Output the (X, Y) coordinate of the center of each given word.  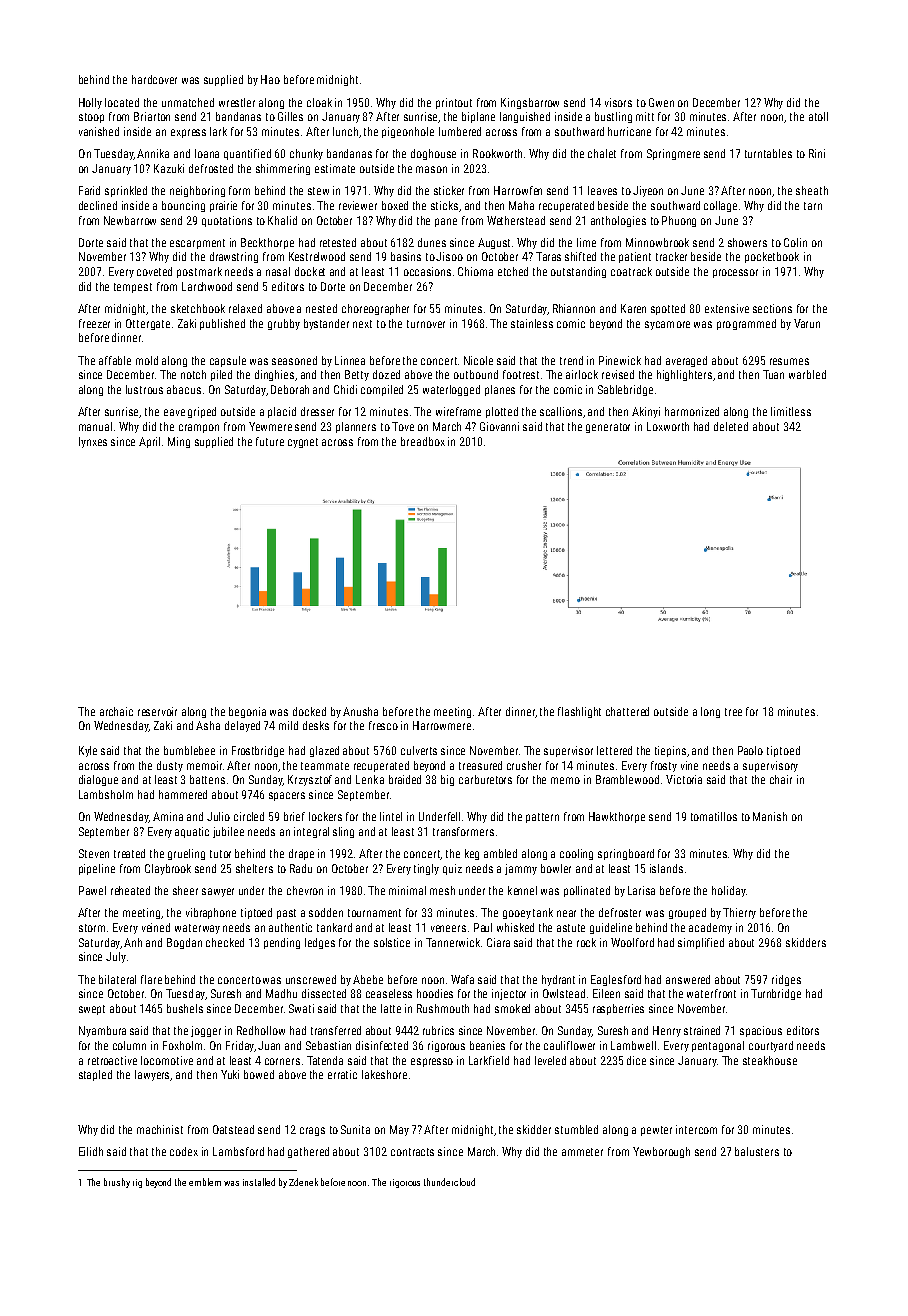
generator (608, 428)
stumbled (576, 1129)
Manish (770, 816)
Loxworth (668, 426)
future (270, 441)
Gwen (661, 102)
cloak (319, 102)
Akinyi (646, 412)
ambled (500, 853)
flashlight (579, 712)
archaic (116, 711)
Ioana (207, 153)
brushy (117, 1183)
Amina (168, 816)
